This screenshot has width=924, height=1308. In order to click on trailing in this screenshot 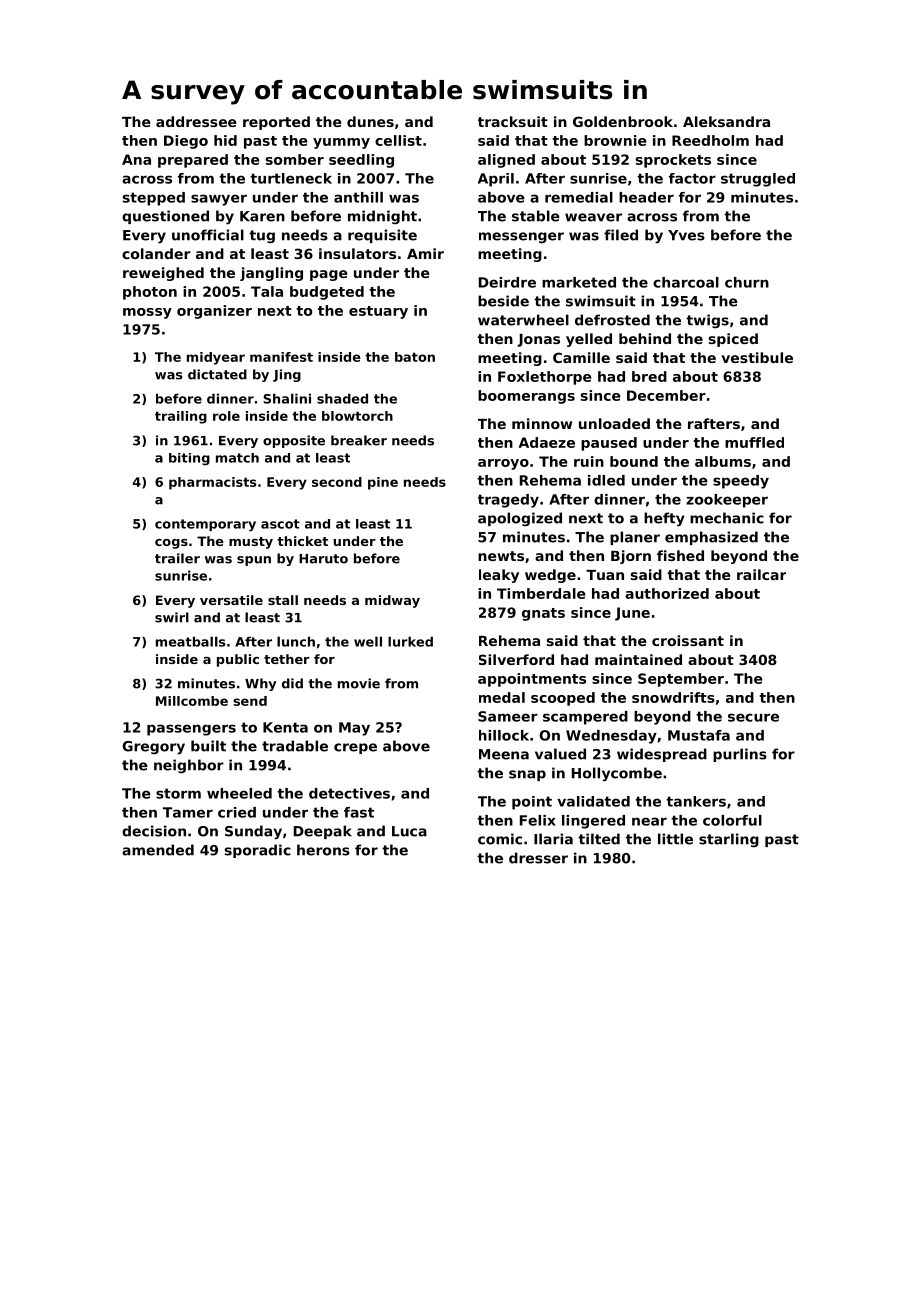, I will do `click(181, 417)`.
